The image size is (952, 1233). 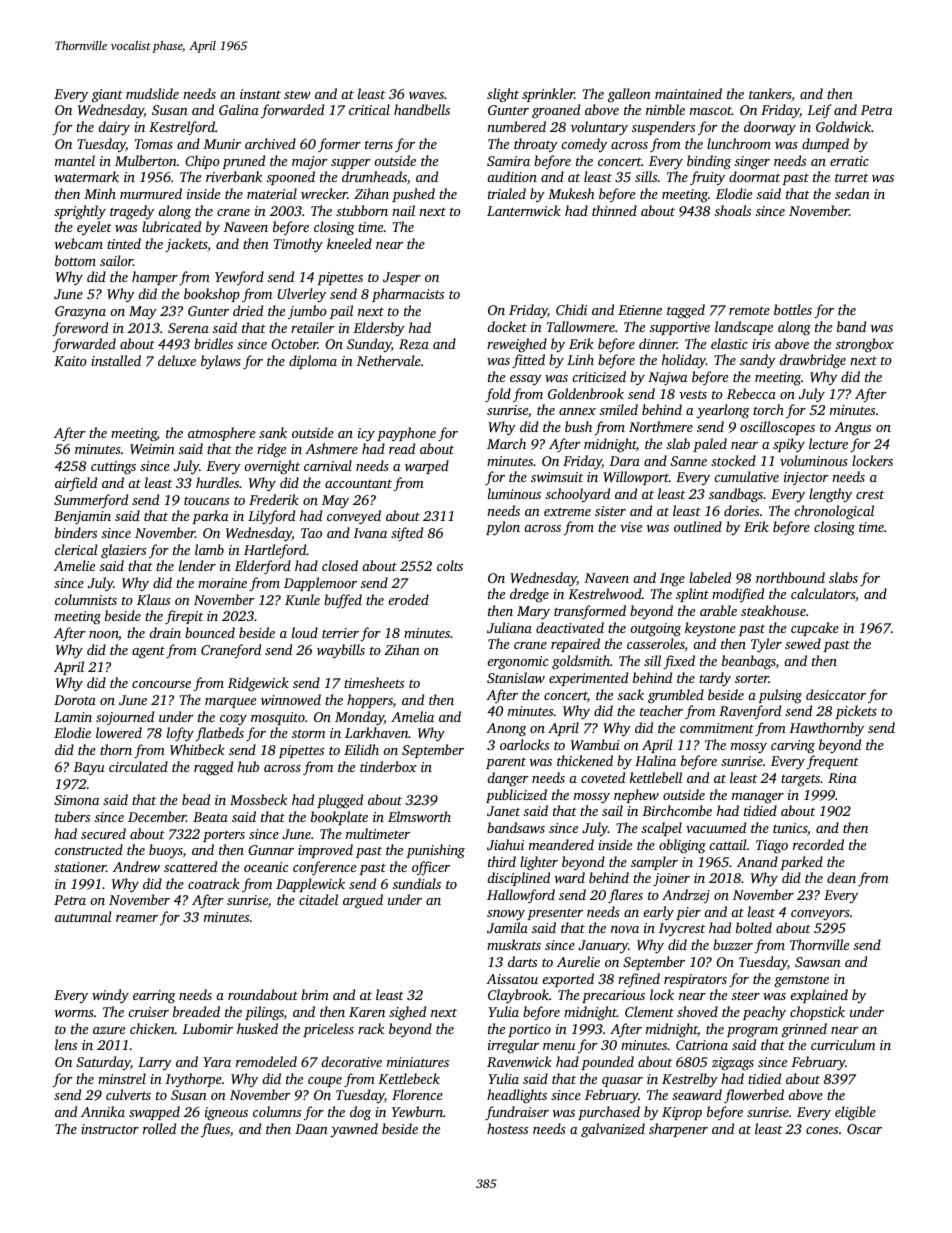 I want to click on paled, so click(x=710, y=445).
